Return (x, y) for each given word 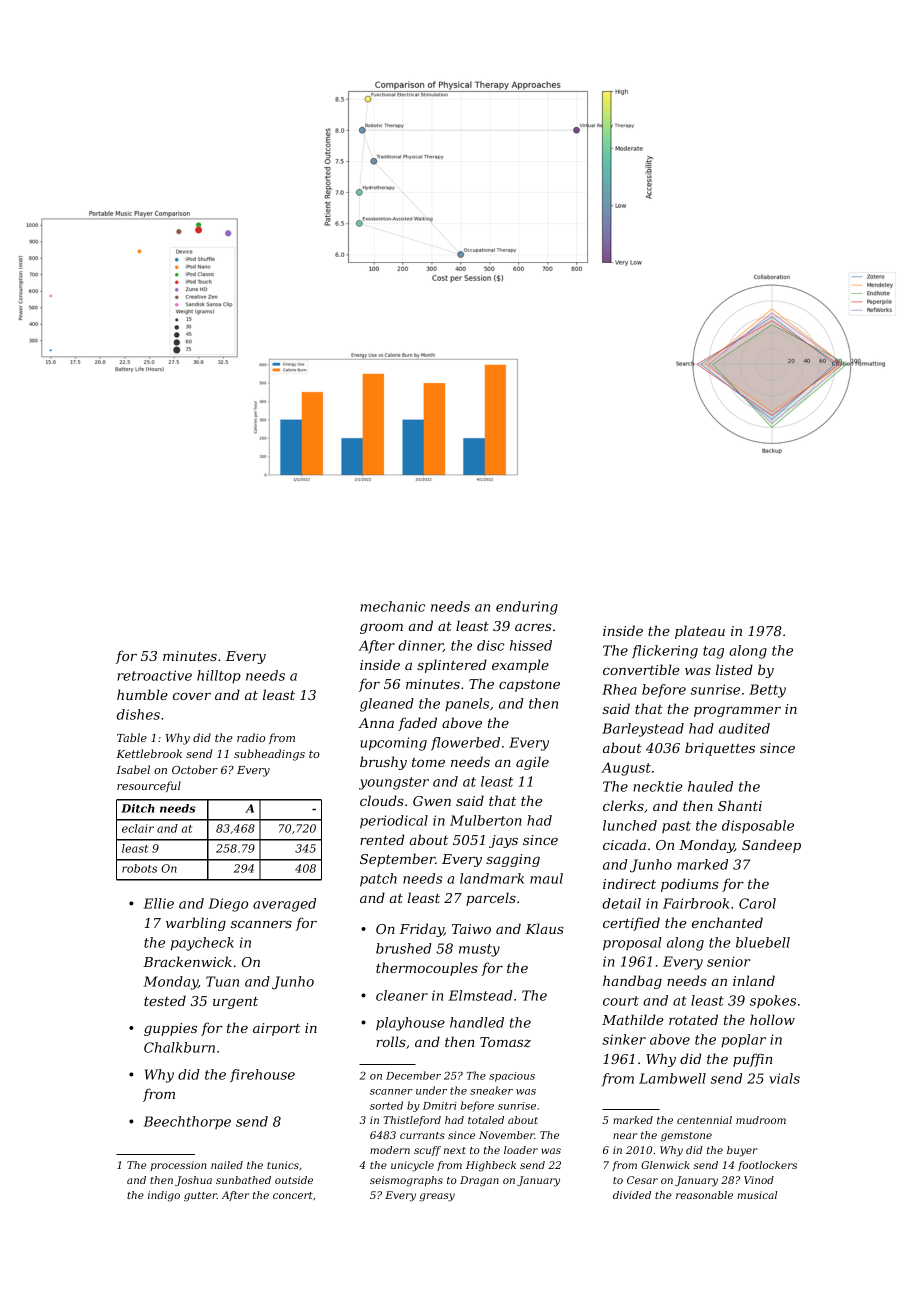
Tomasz (505, 1042)
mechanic (392, 606)
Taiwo (471, 929)
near (625, 1136)
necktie (657, 786)
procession (178, 1166)
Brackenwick (187, 961)
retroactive (154, 675)
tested (165, 1000)
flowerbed (465, 743)
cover (192, 696)
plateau (700, 632)
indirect (629, 883)
